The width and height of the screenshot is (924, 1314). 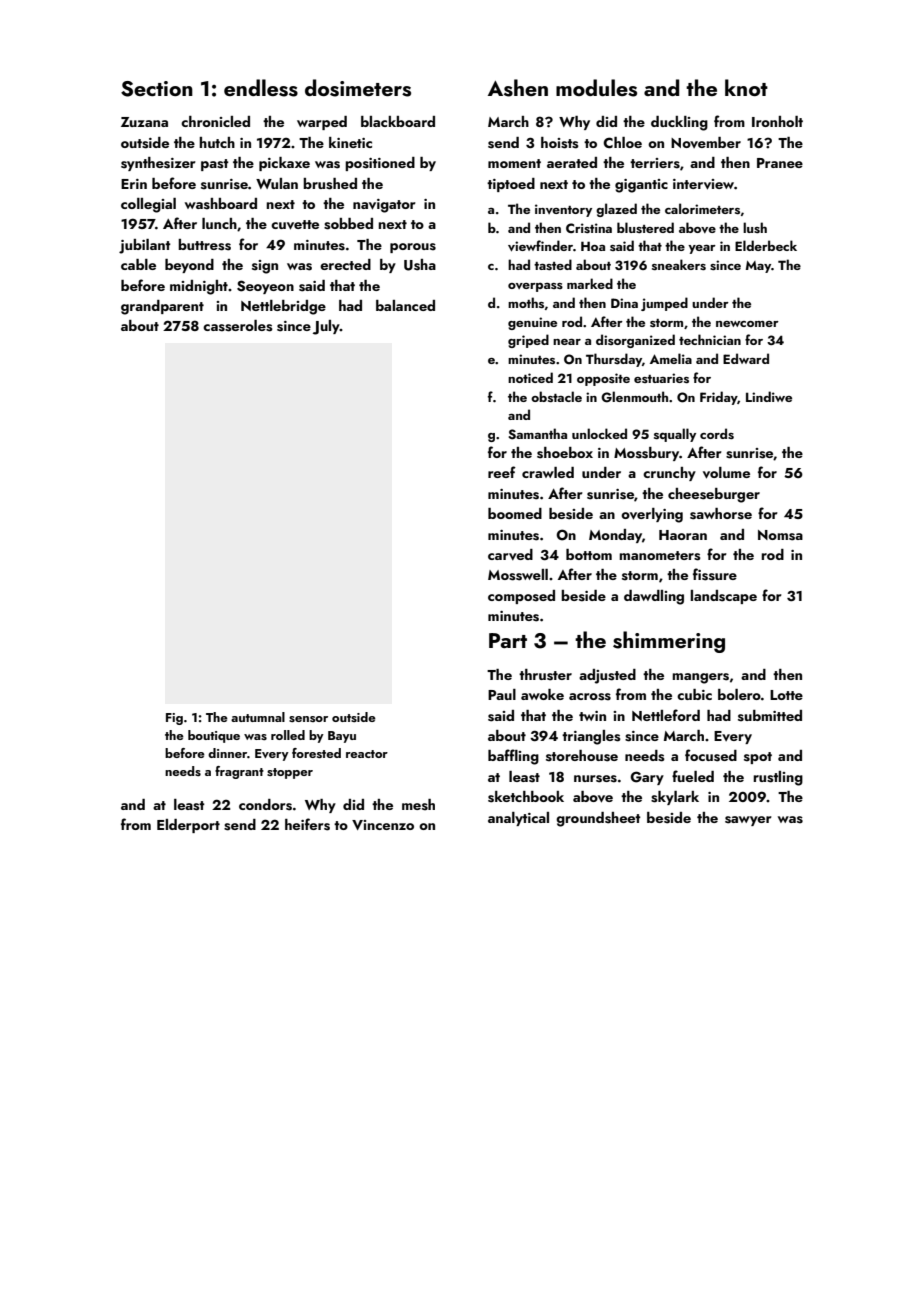 I want to click on reef, so click(x=502, y=472).
